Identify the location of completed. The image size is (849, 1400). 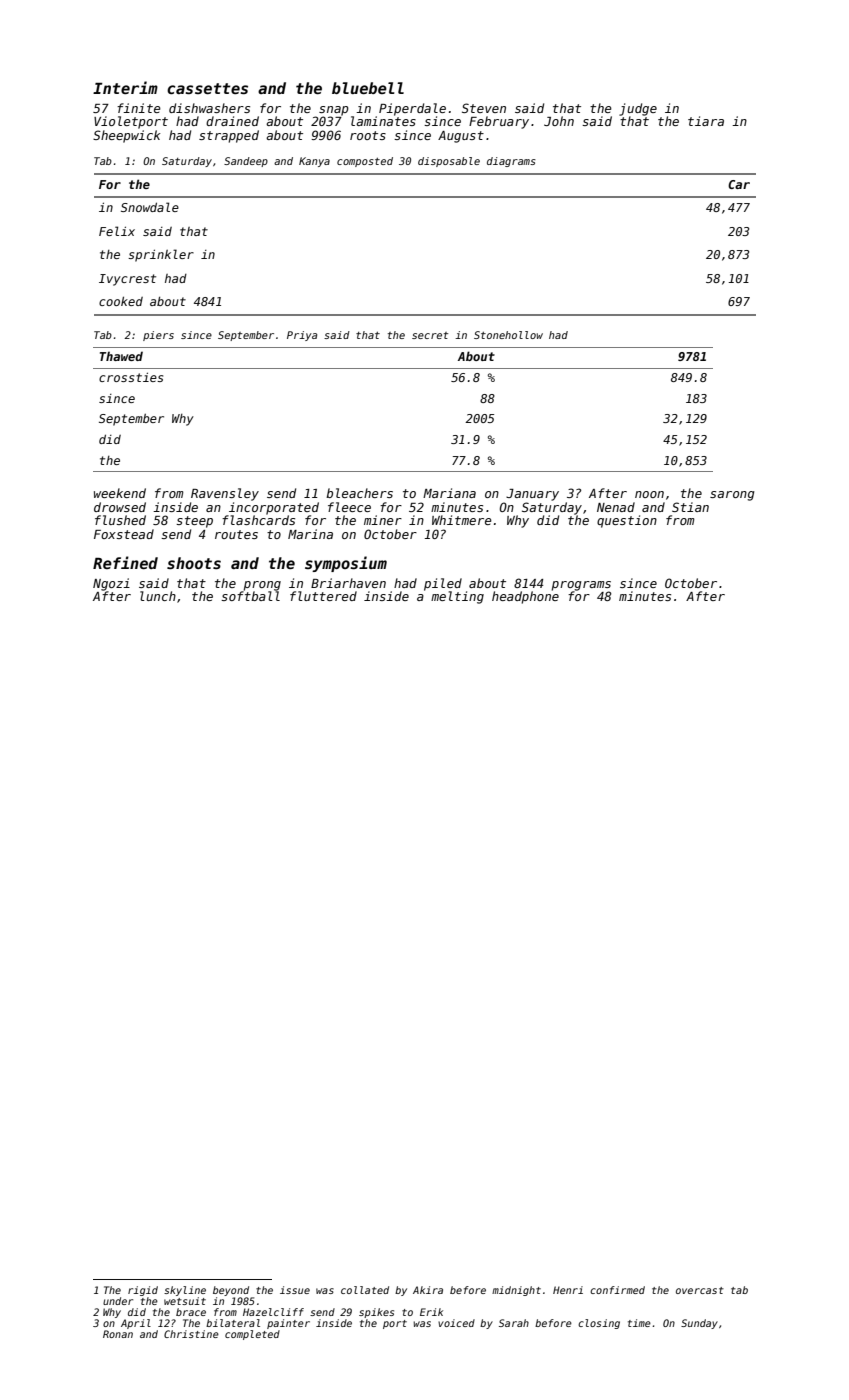
(252, 1335).
